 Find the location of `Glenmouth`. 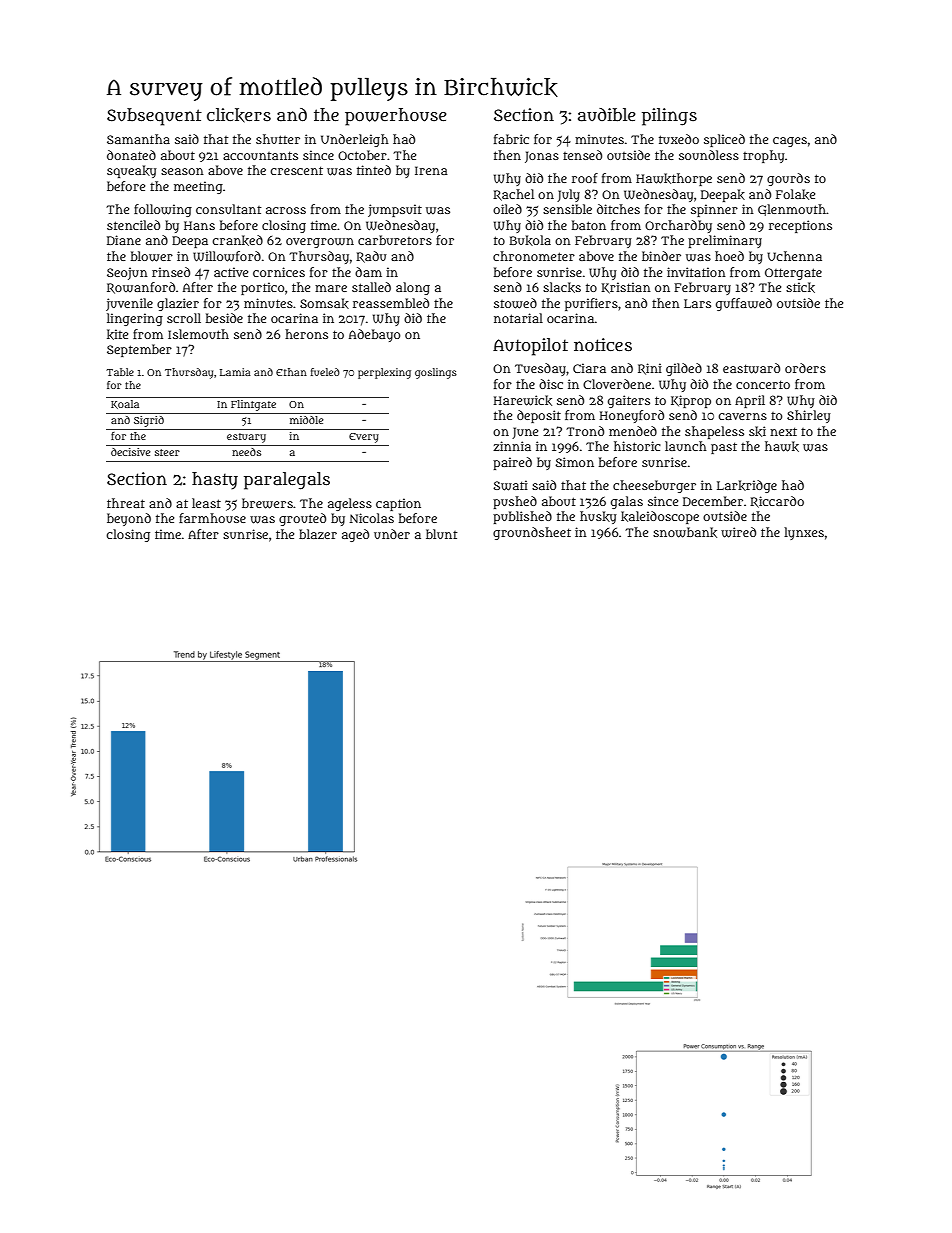

Glenmouth is located at coordinates (792, 210).
